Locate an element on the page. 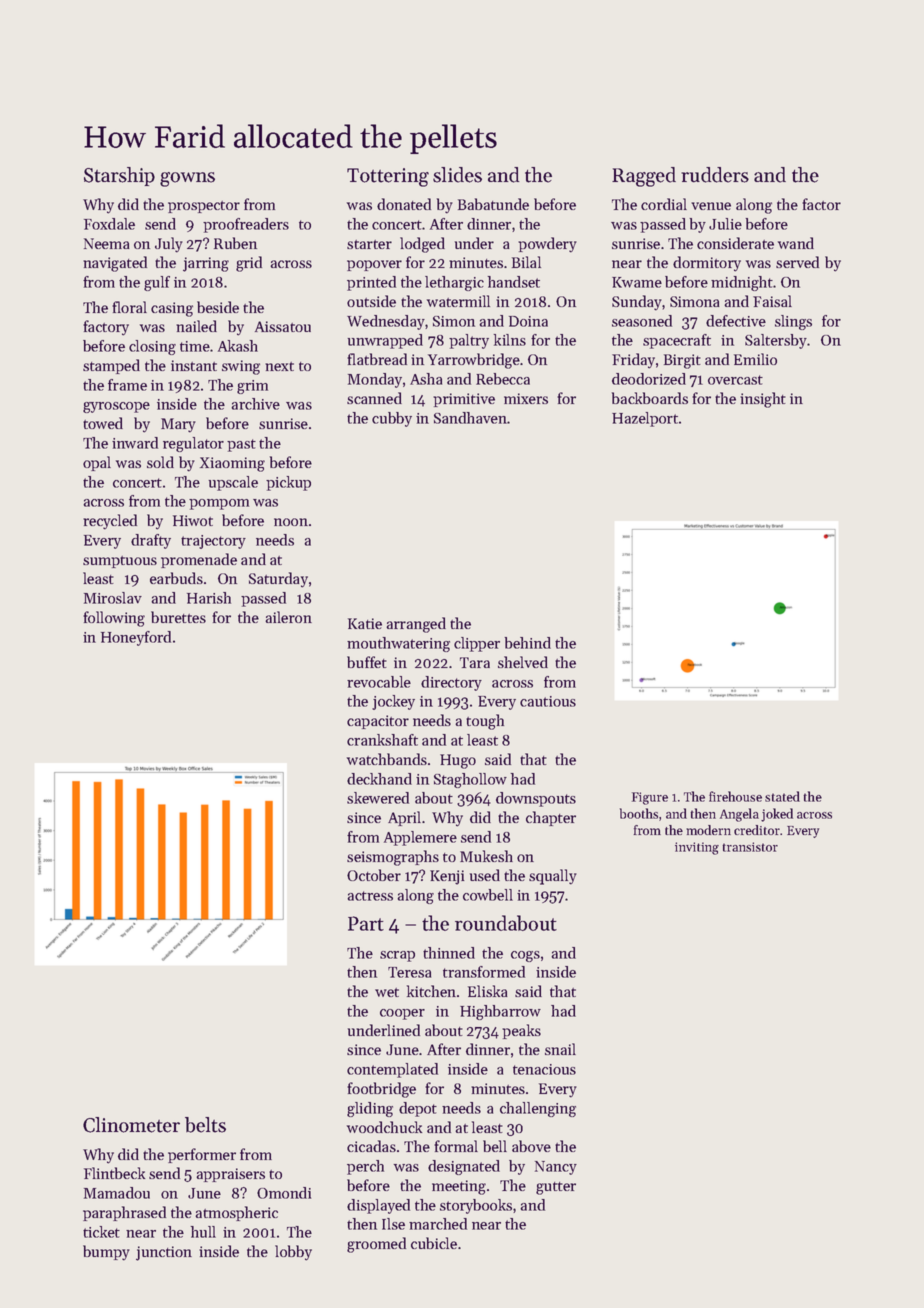  slings is located at coordinates (793, 322).
